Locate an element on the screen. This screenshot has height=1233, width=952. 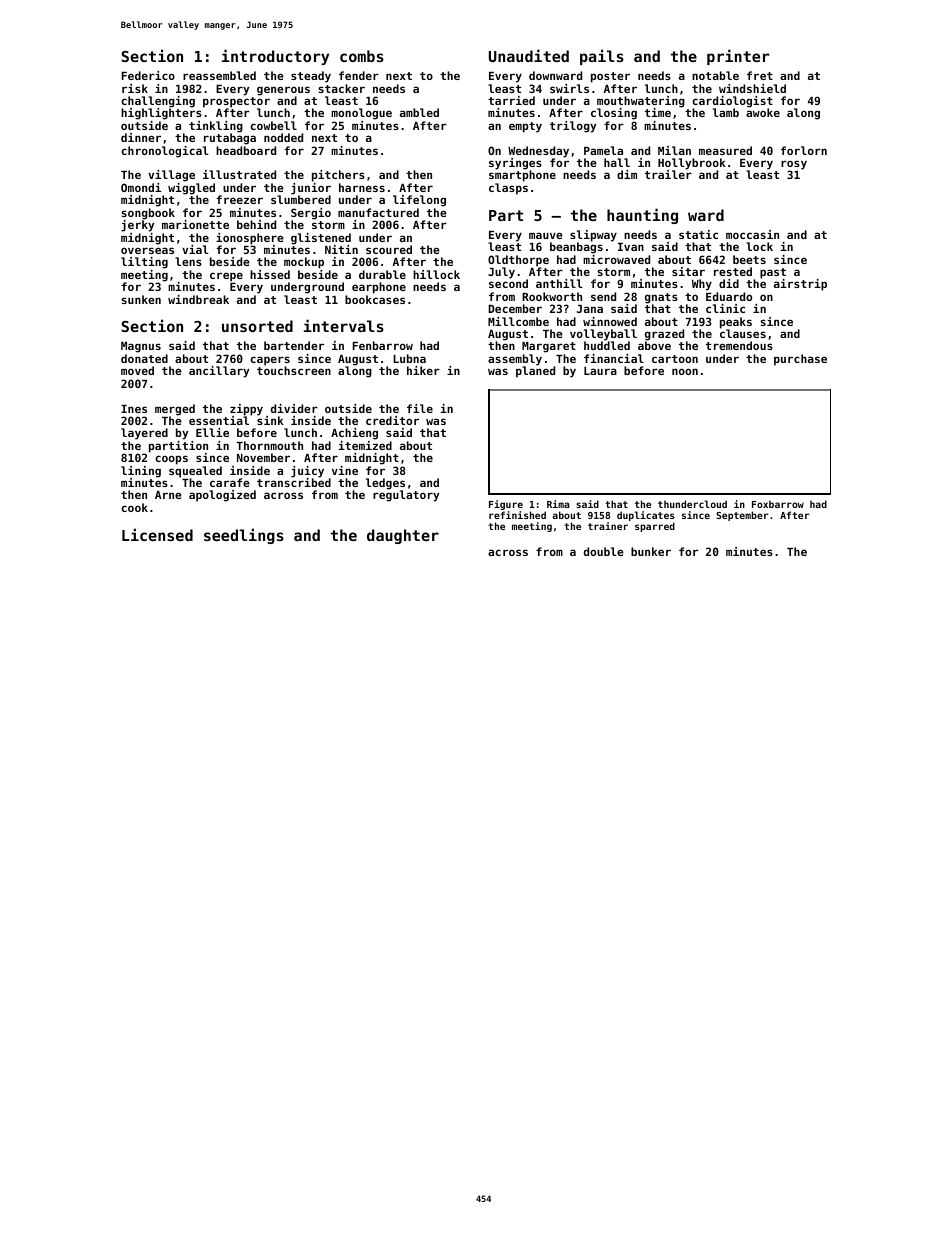
risk is located at coordinates (135, 88).
